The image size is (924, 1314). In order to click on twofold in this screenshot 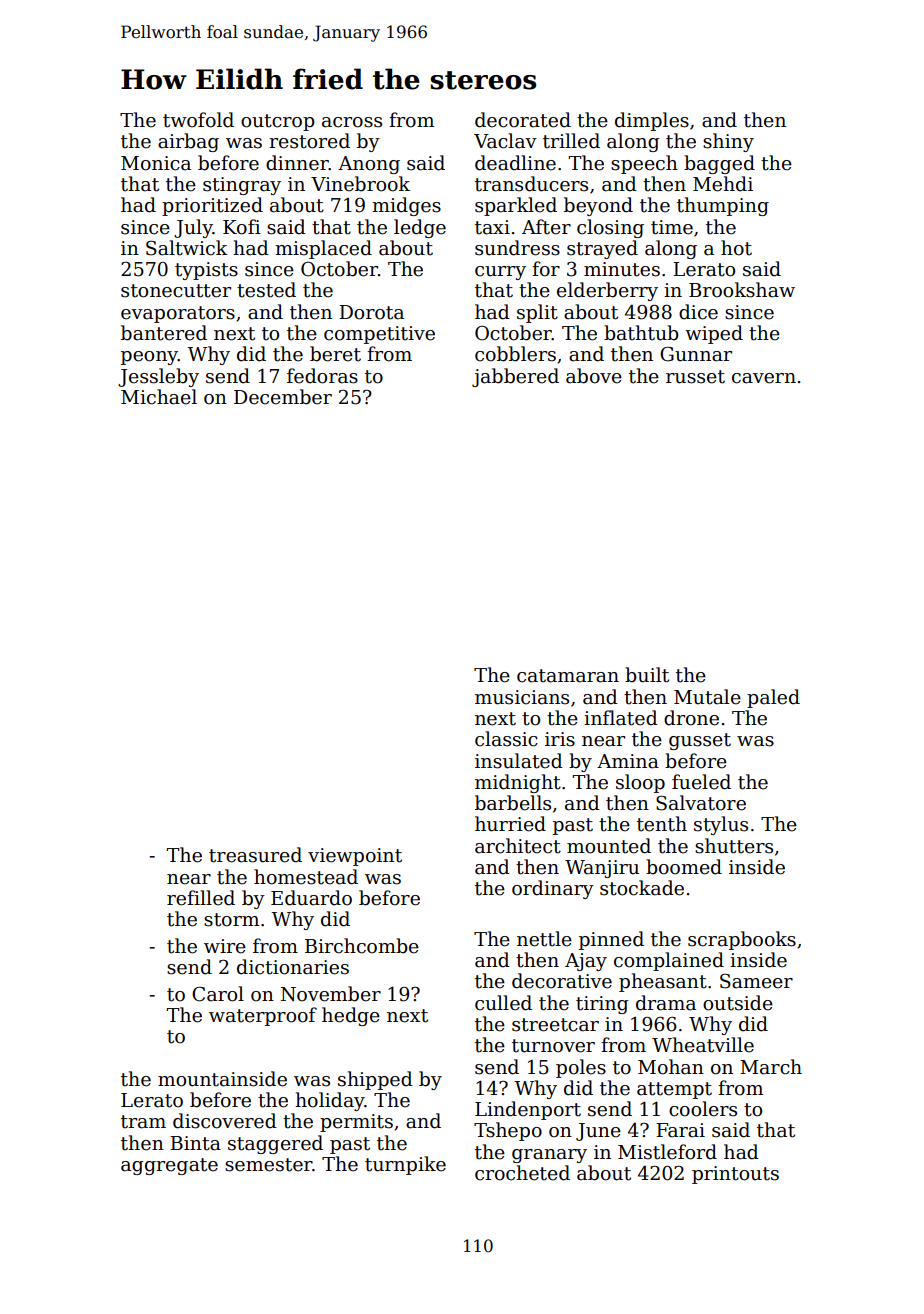, I will do `click(198, 120)`.
